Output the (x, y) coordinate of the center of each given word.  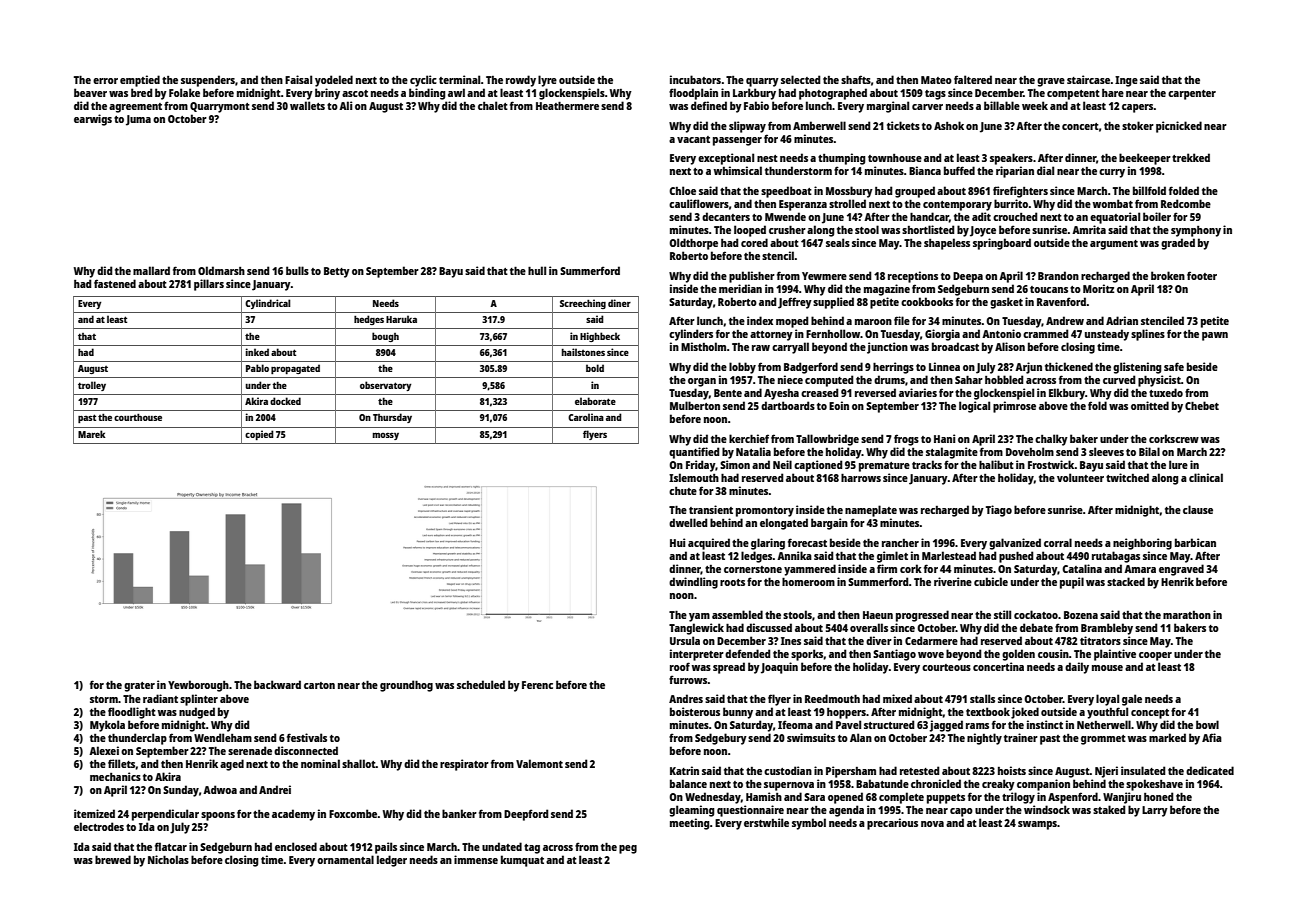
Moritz (1098, 288)
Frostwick (1051, 464)
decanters (726, 216)
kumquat (522, 861)
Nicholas (168, 859)
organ (702, 382)
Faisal (298, 79)
